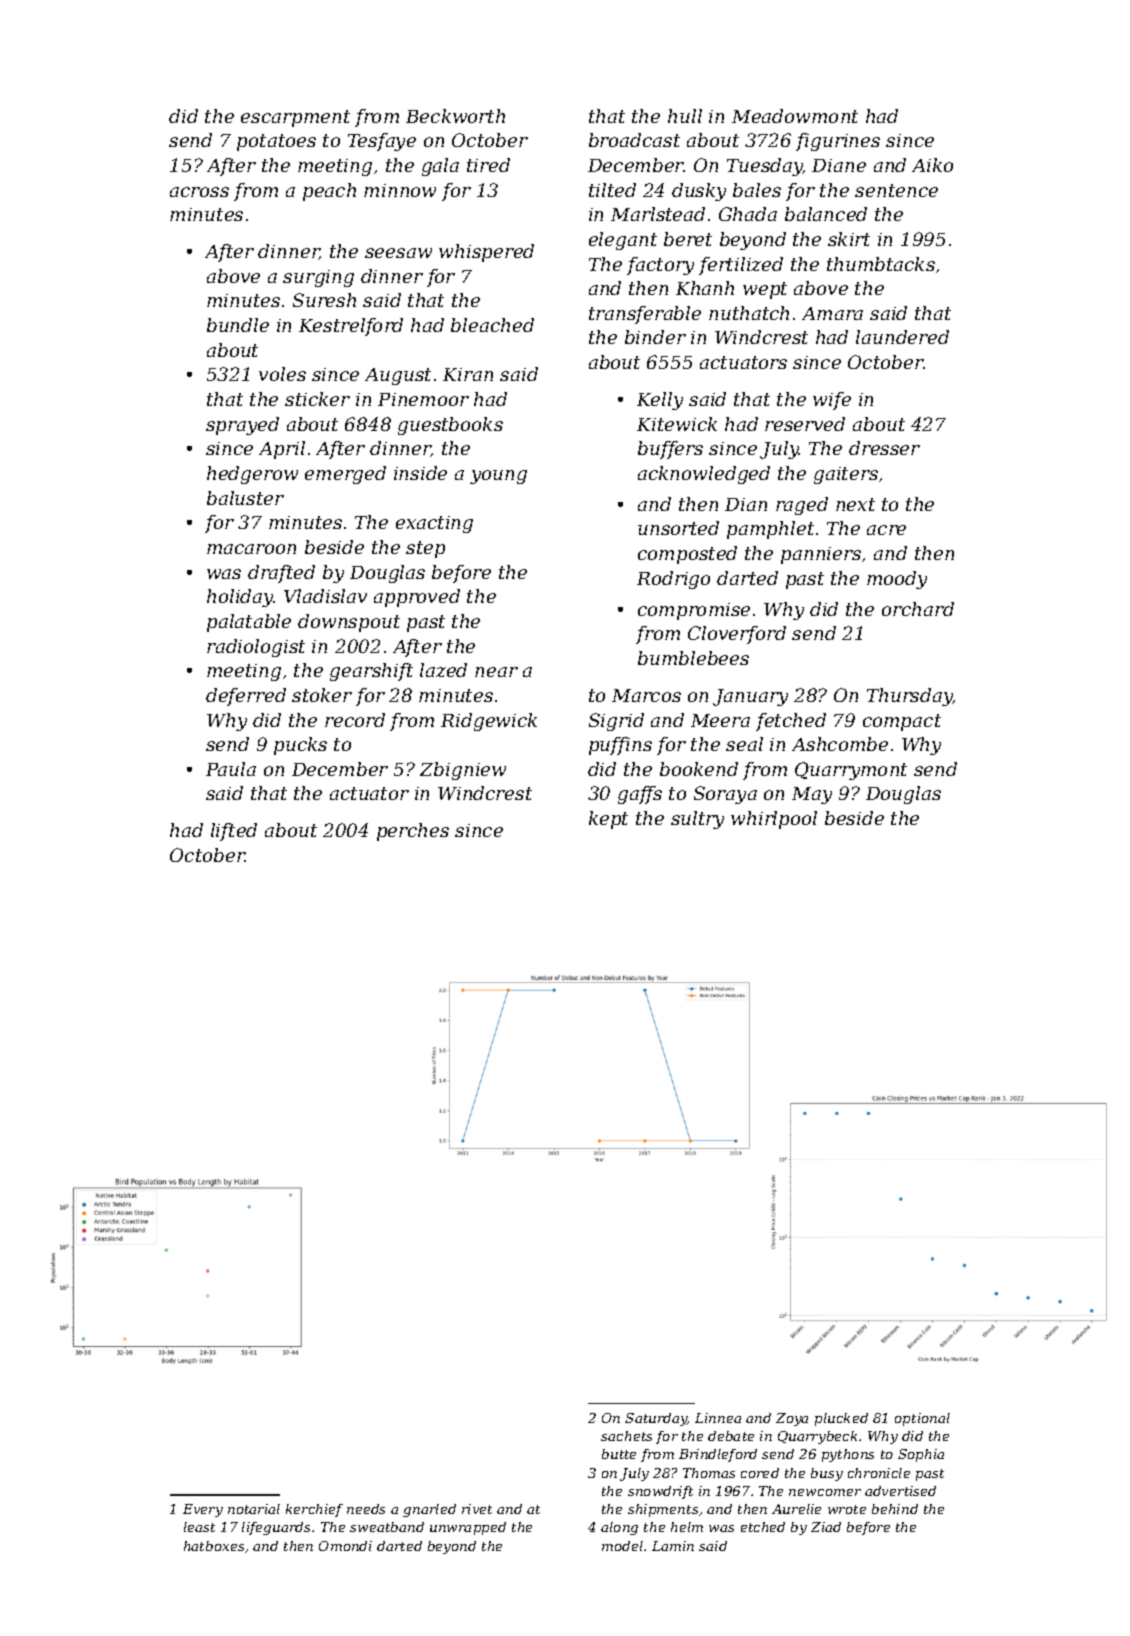  What do you see at coordinates (477, 1509) in the document?
I see `rivet` at bounding box center [477, 1509].
